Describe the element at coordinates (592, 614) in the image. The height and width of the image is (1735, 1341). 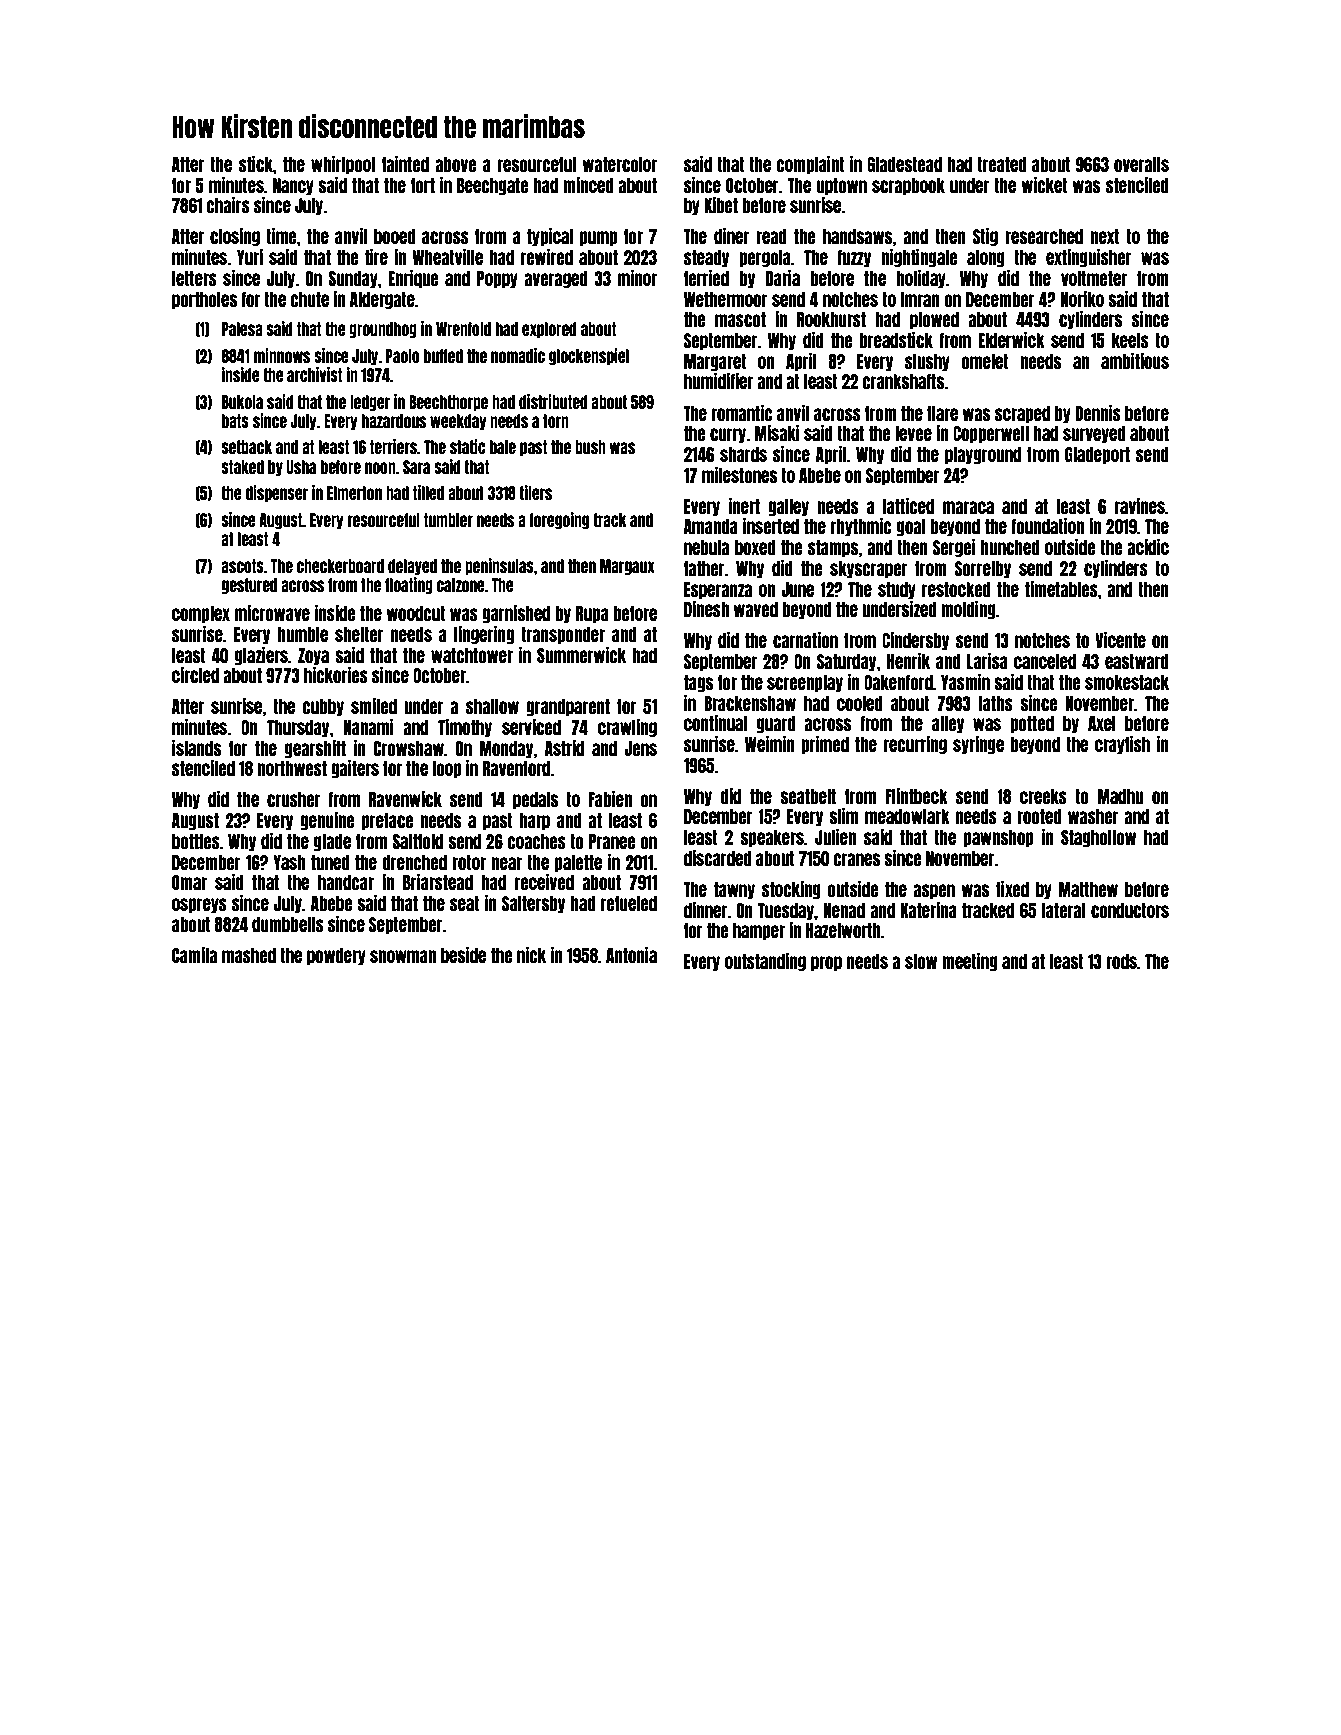
I see `Rupa` at that location.
